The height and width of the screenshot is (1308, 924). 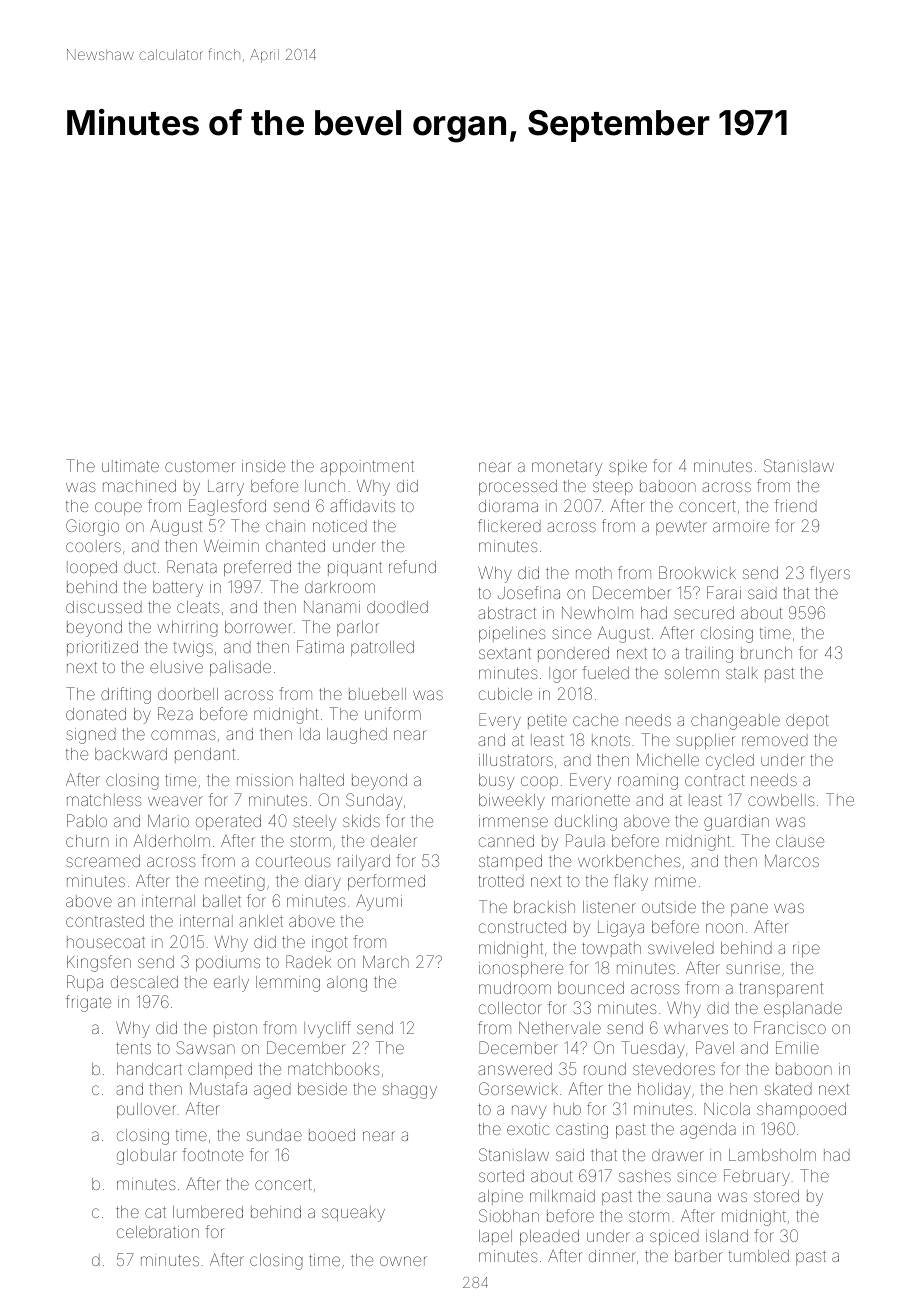 I want to click on pullover, so click(x=146, y=1110).
